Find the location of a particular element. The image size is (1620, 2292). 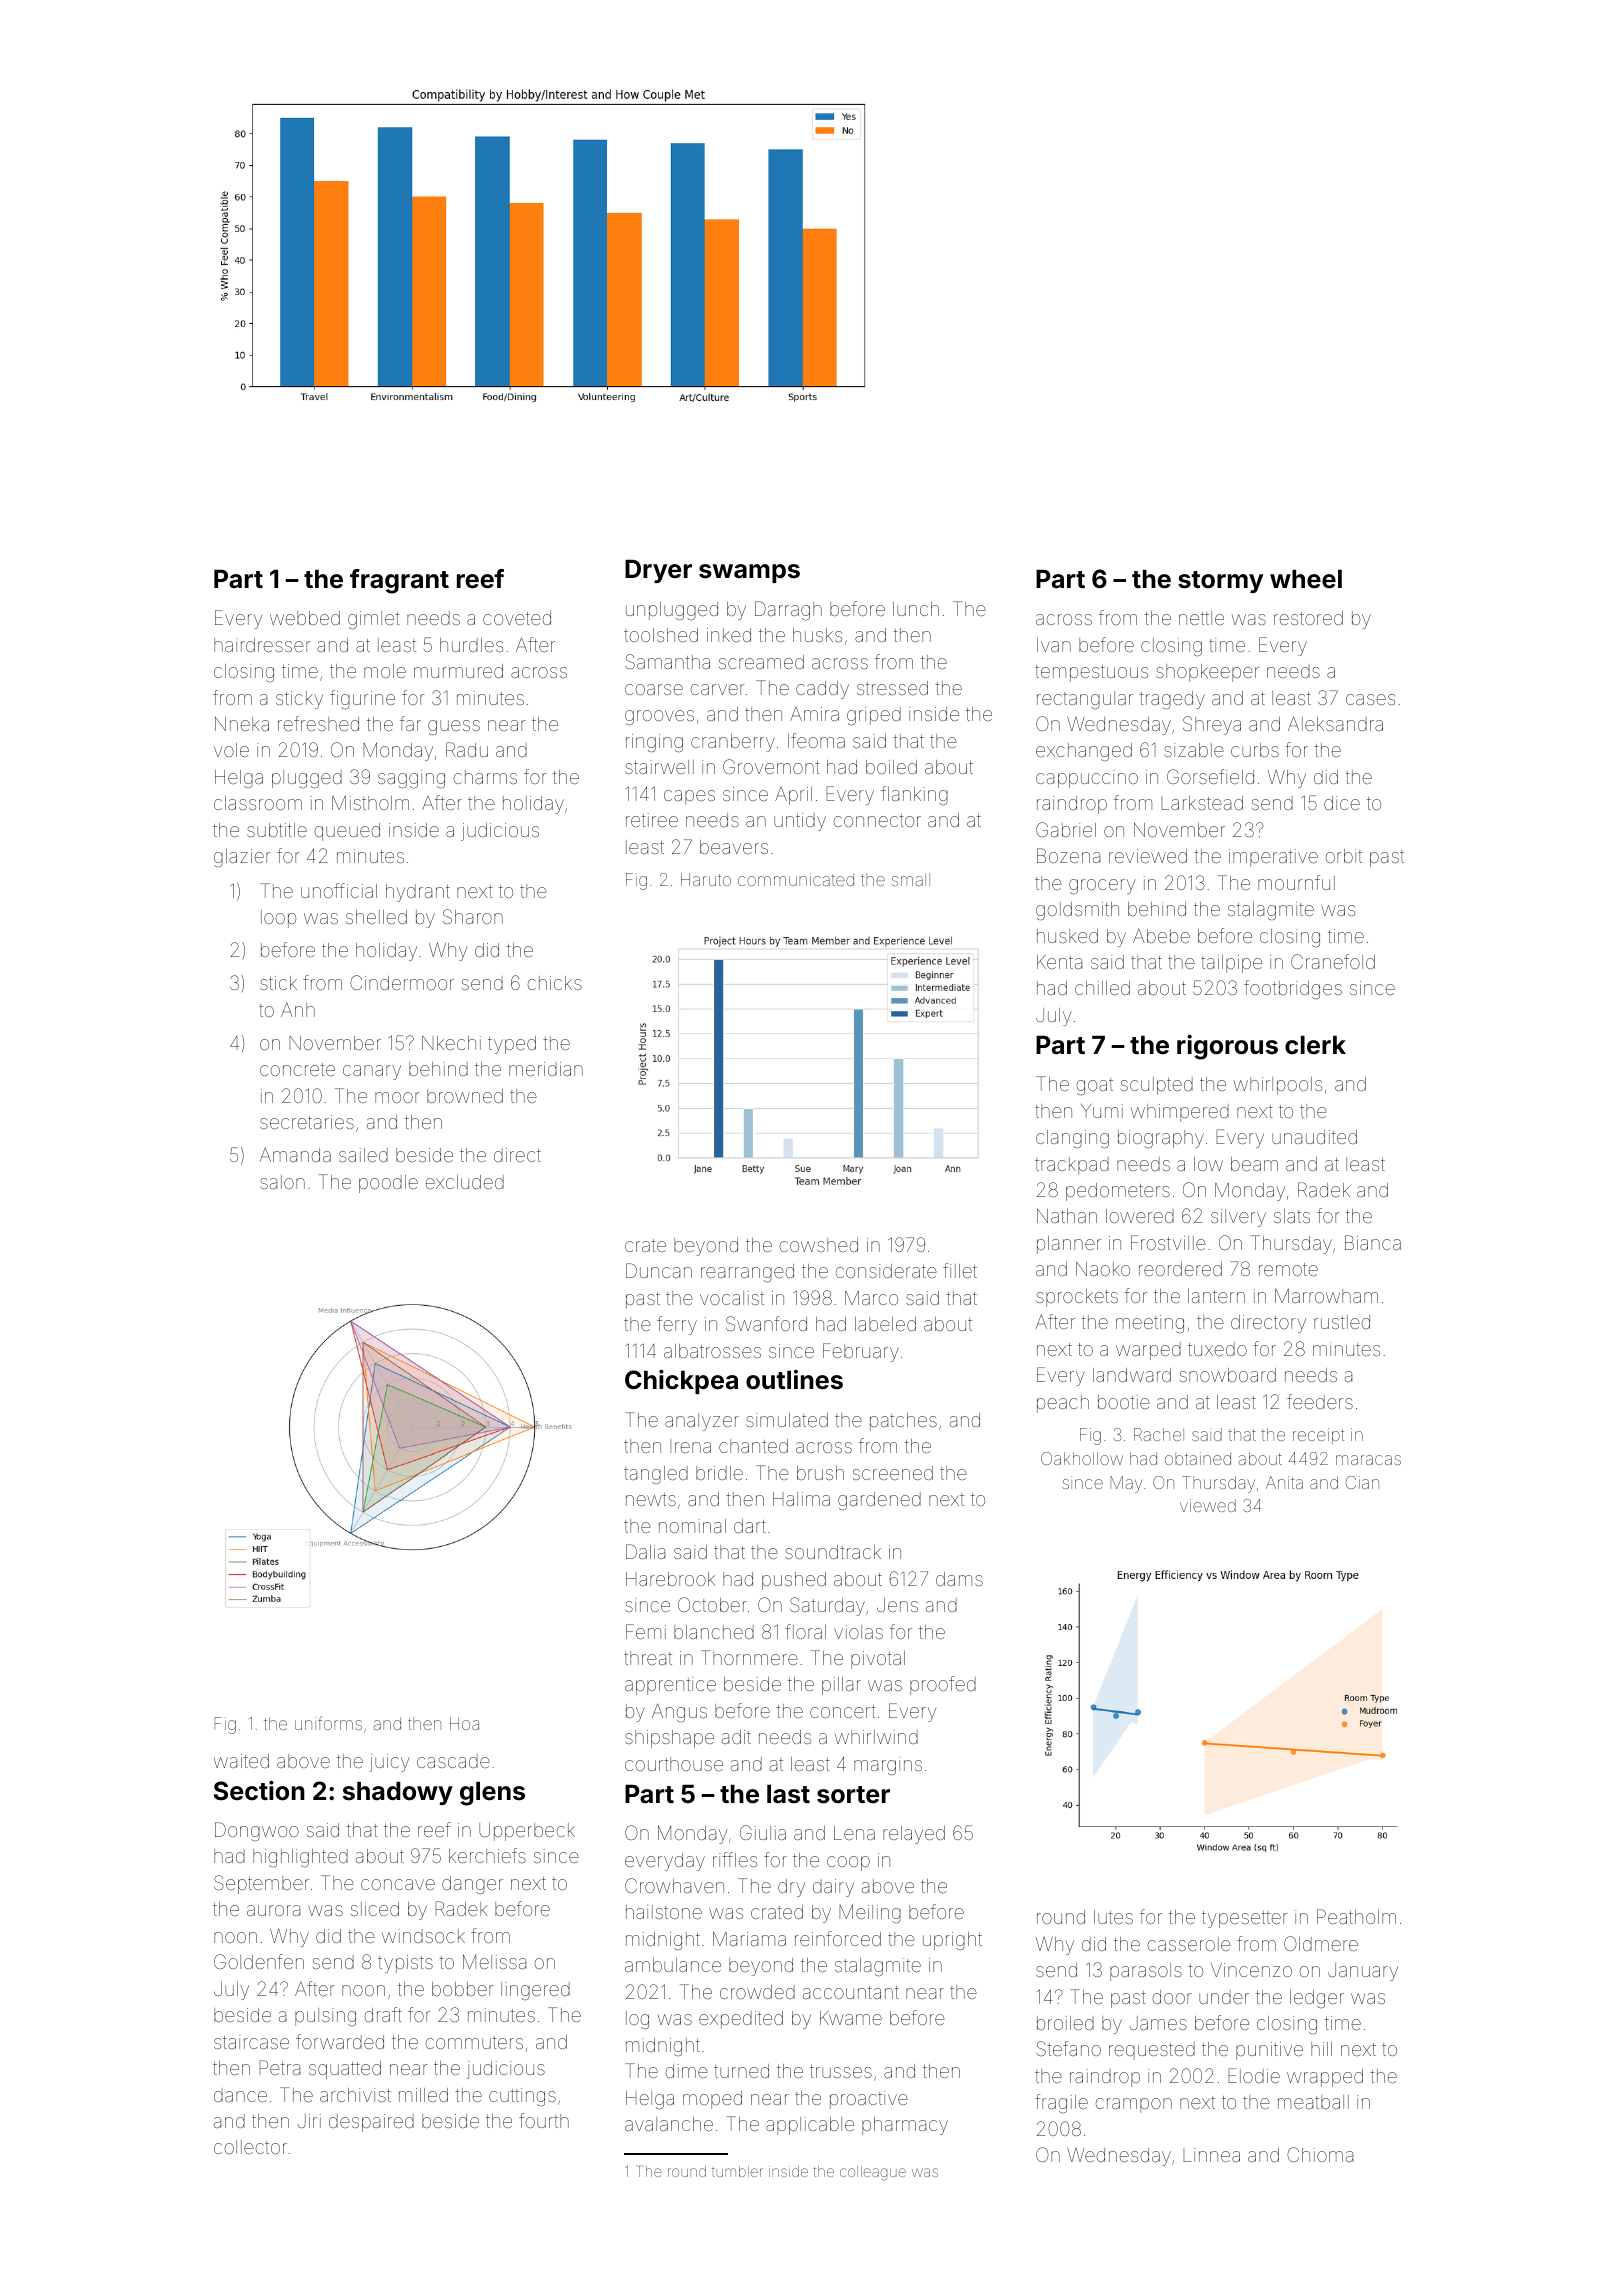

Chickpea is located at coordinates (681, 1382).
